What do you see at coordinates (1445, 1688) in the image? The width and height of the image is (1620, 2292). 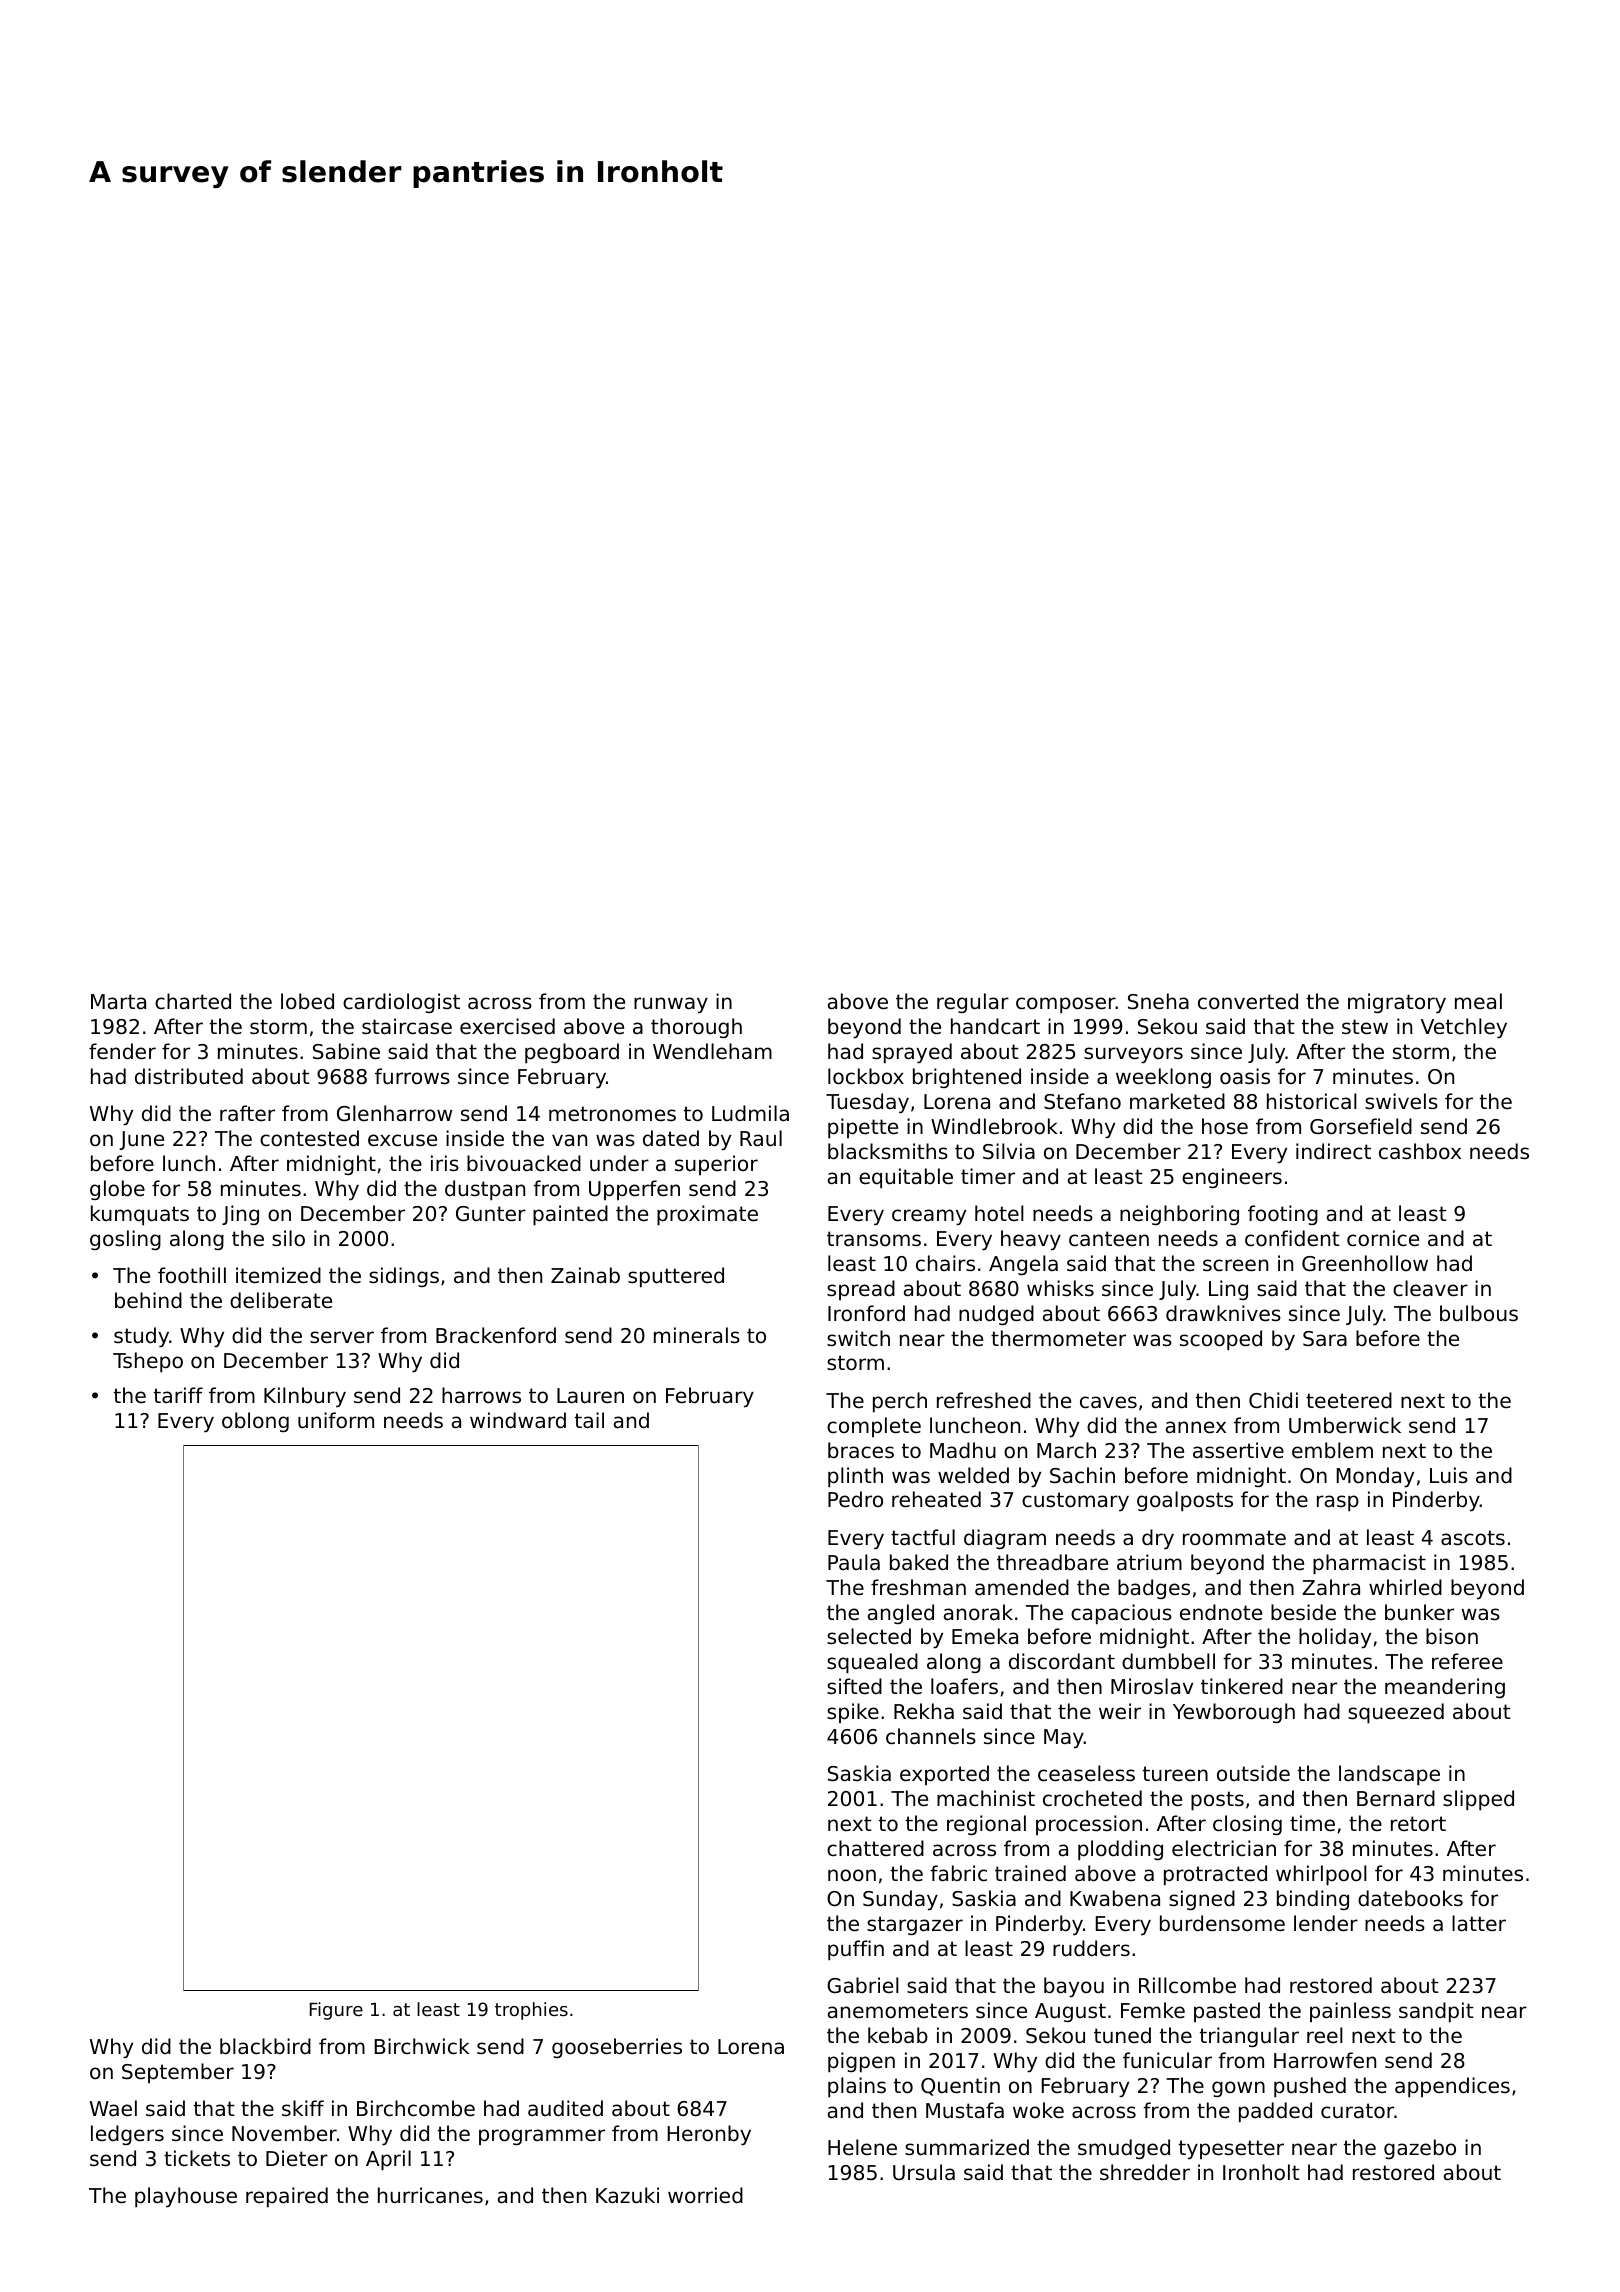 I see `meandering` at bounding box center [1445, 1688].
